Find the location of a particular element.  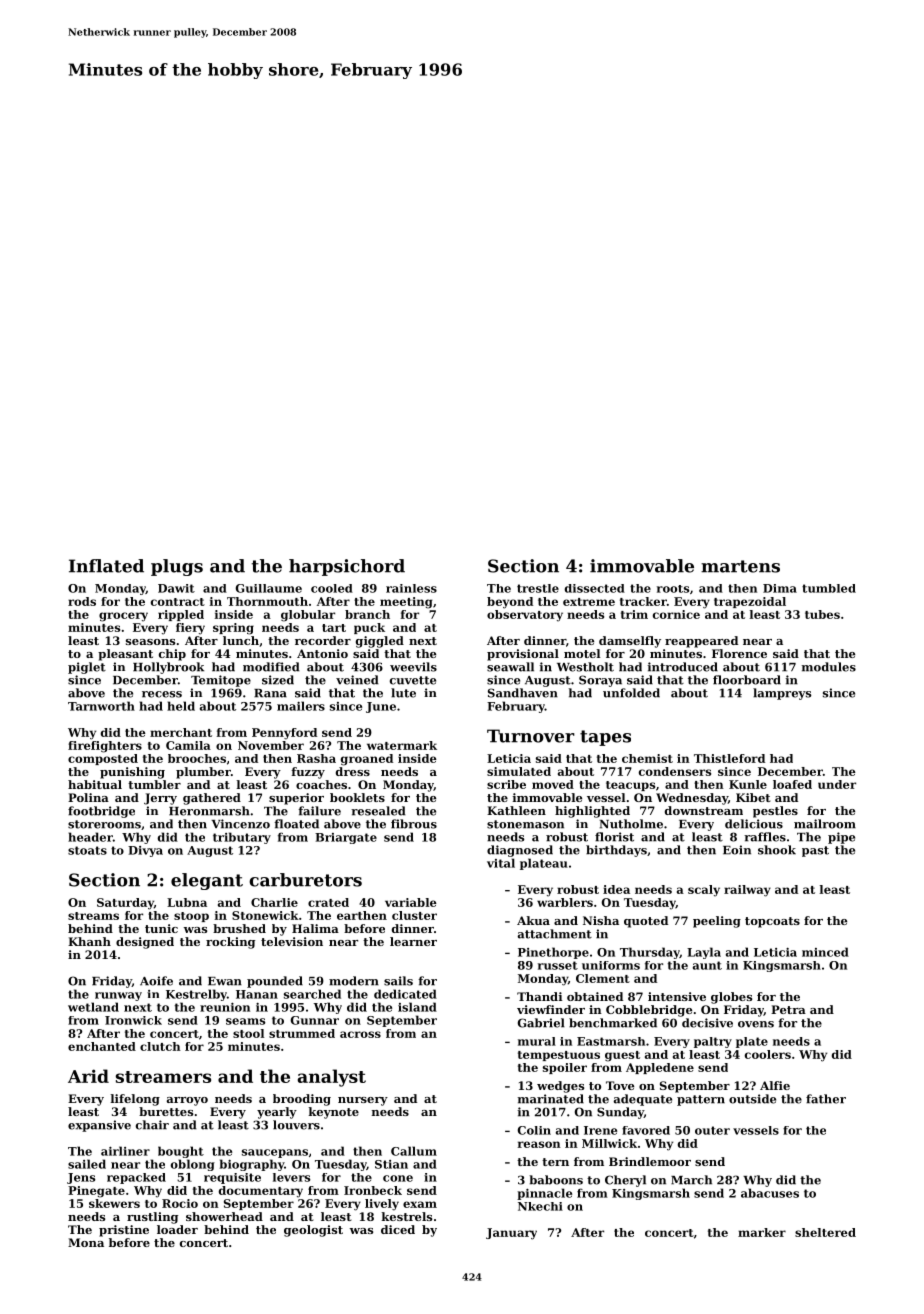

recess is located at coordinates (162, 694).
